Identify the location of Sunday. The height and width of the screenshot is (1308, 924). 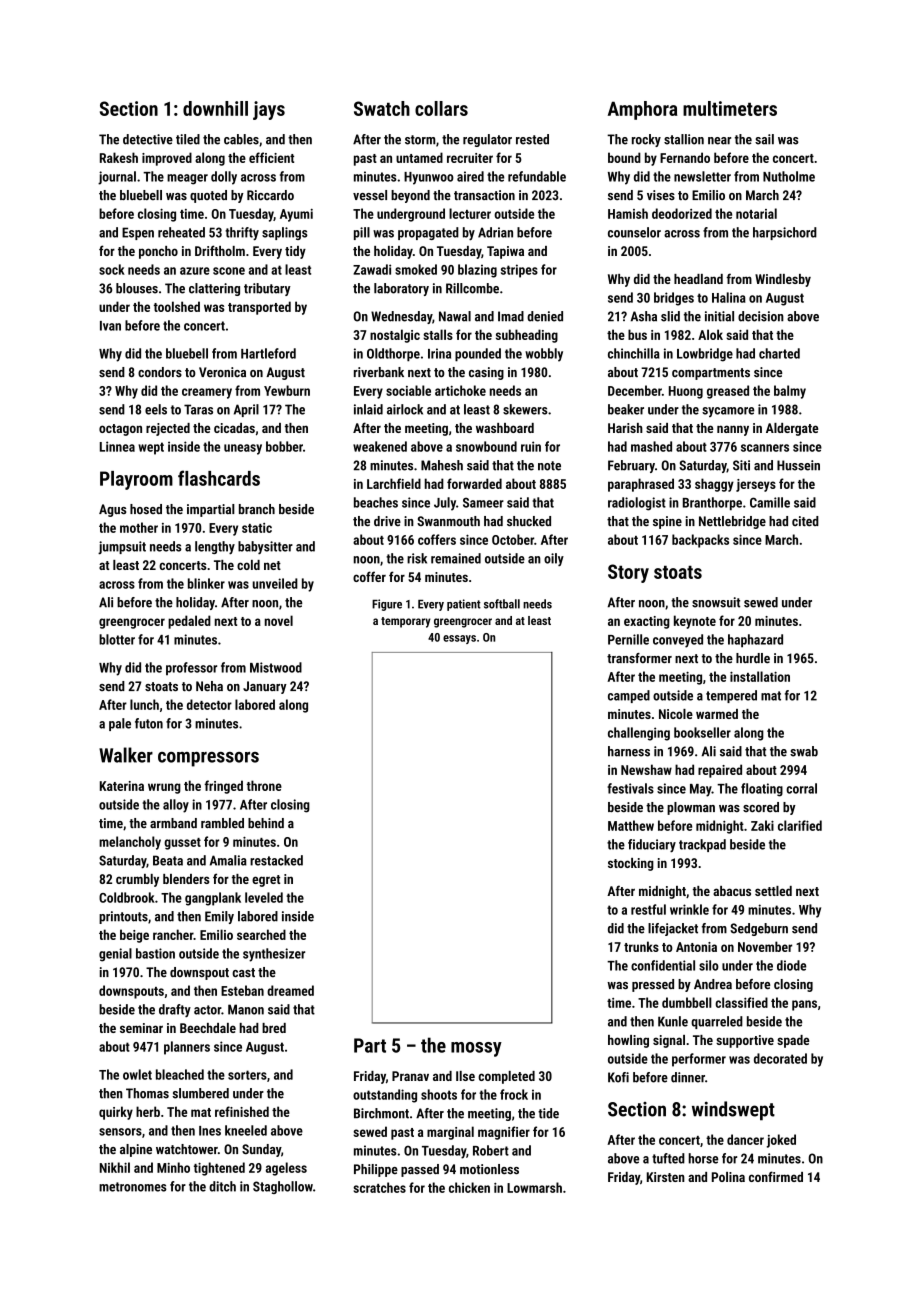
(261, 1150).
